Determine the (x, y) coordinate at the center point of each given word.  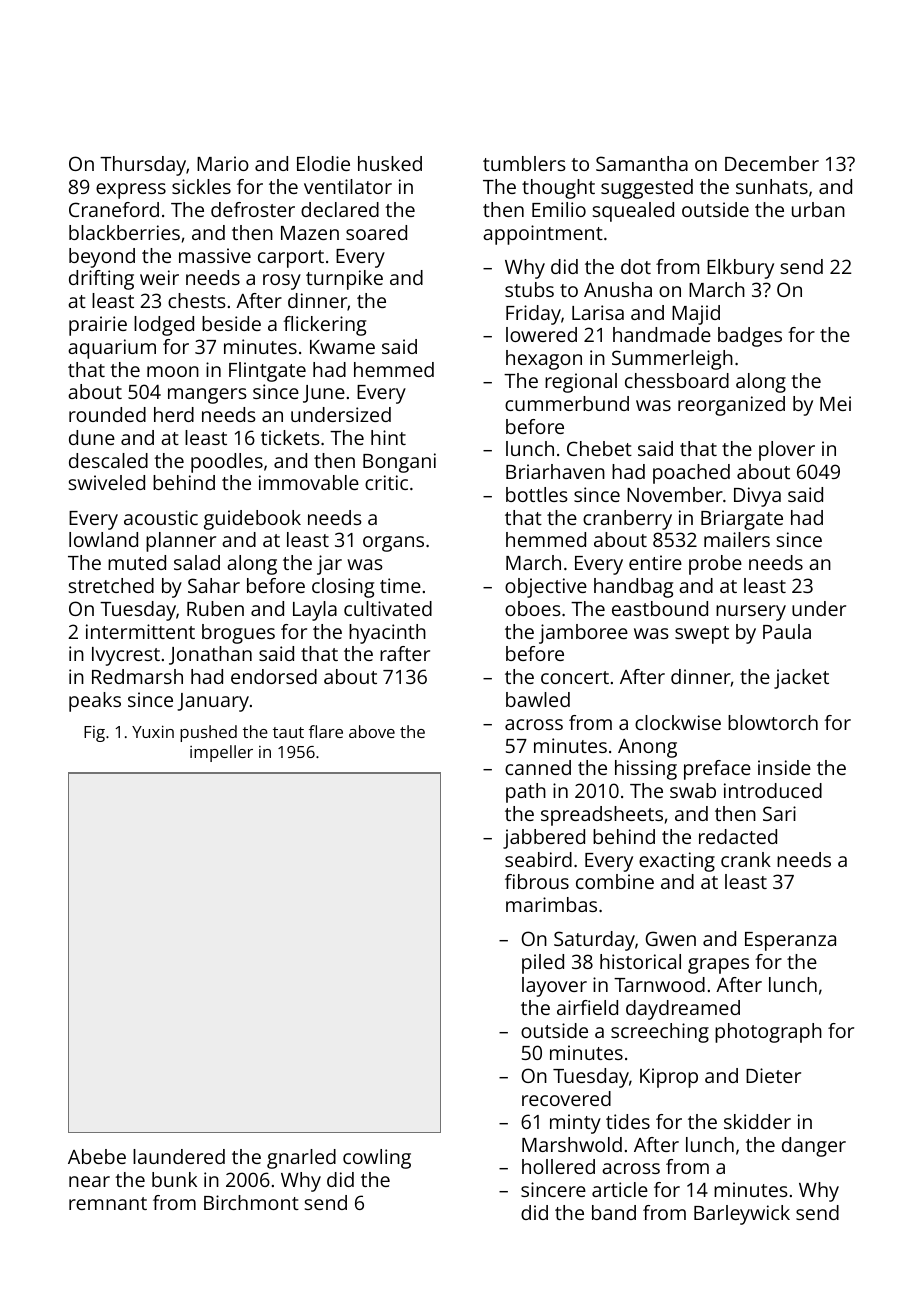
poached (691, 474)
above (372, 731)
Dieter (773, 1075)
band (614, 1212)
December (772, 163)
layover (554, 987)
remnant (108, 1203)
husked (390, 163)
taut (288, 732)
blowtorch (773, 722)
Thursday (143, 166)
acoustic (161, 517)
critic (386, 482)
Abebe (97, 1156)
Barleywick (742, 1215)
